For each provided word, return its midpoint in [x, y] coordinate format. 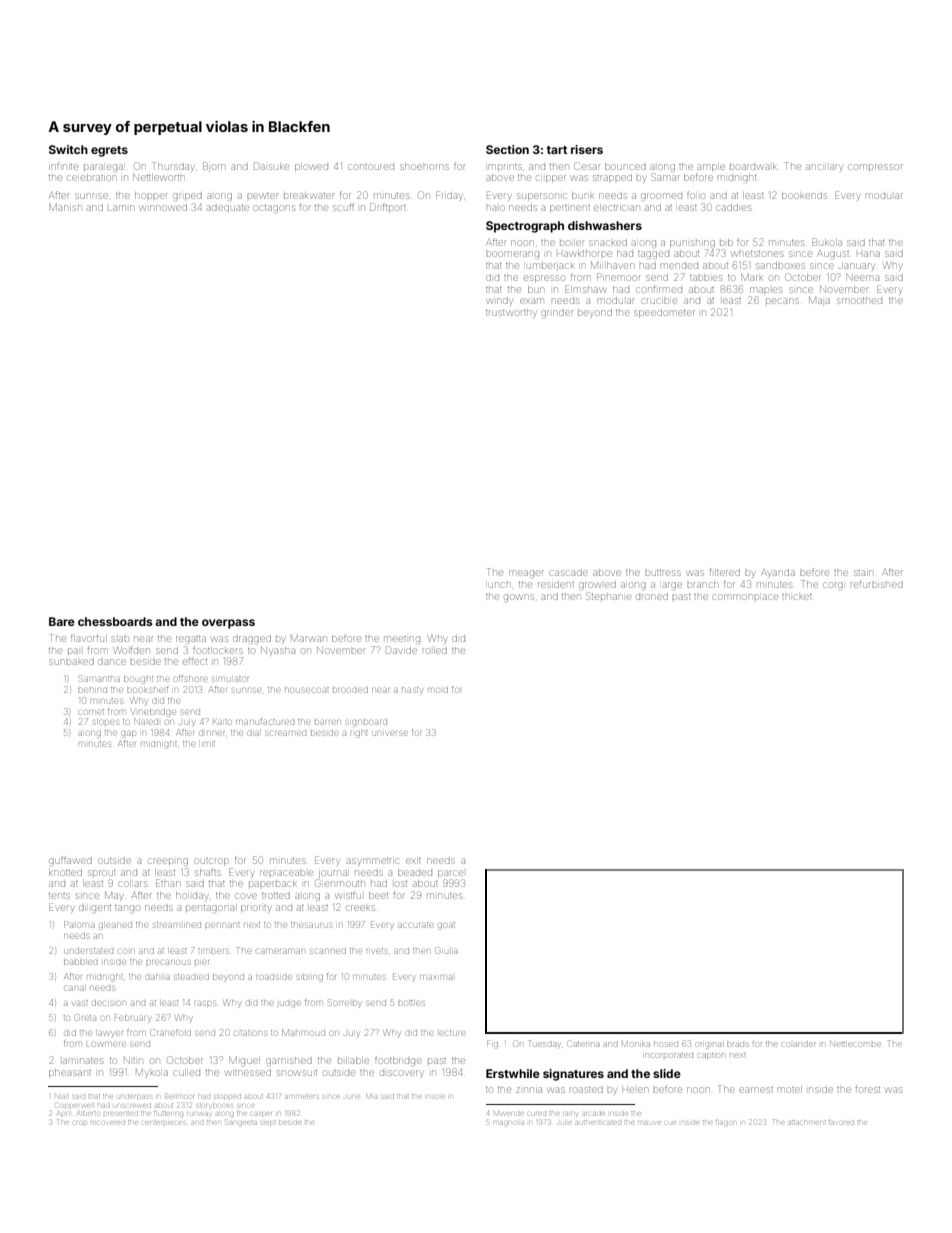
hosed [666, 1044]
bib [726, 242]
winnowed [163, 208]
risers [587, 149]
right [359, 734]
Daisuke [271, 166]
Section [507, 149]
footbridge [398, 1061]
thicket [797, 597]
